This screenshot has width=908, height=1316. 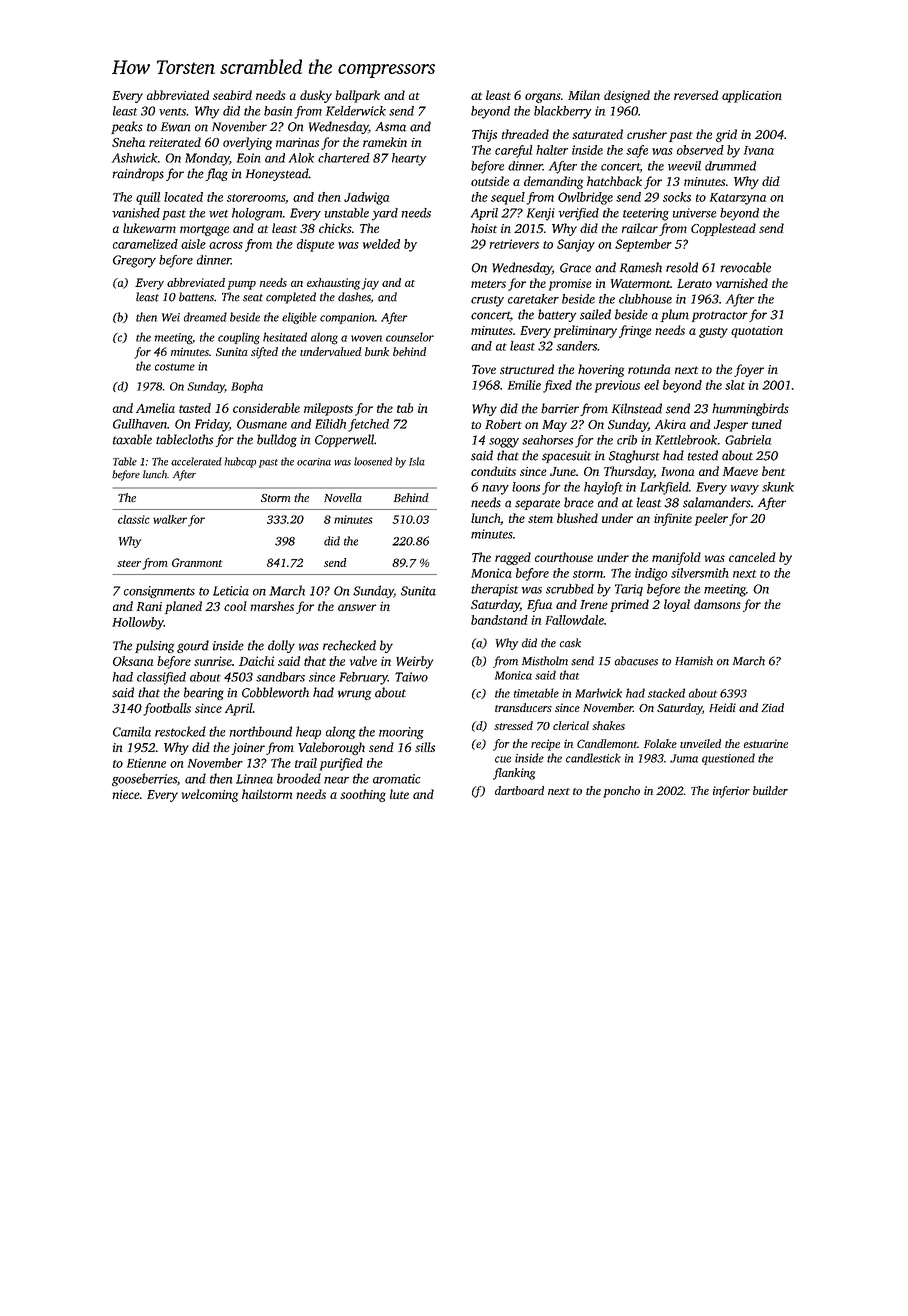 I want to click on Thijs, so click(x=484, y=135).
